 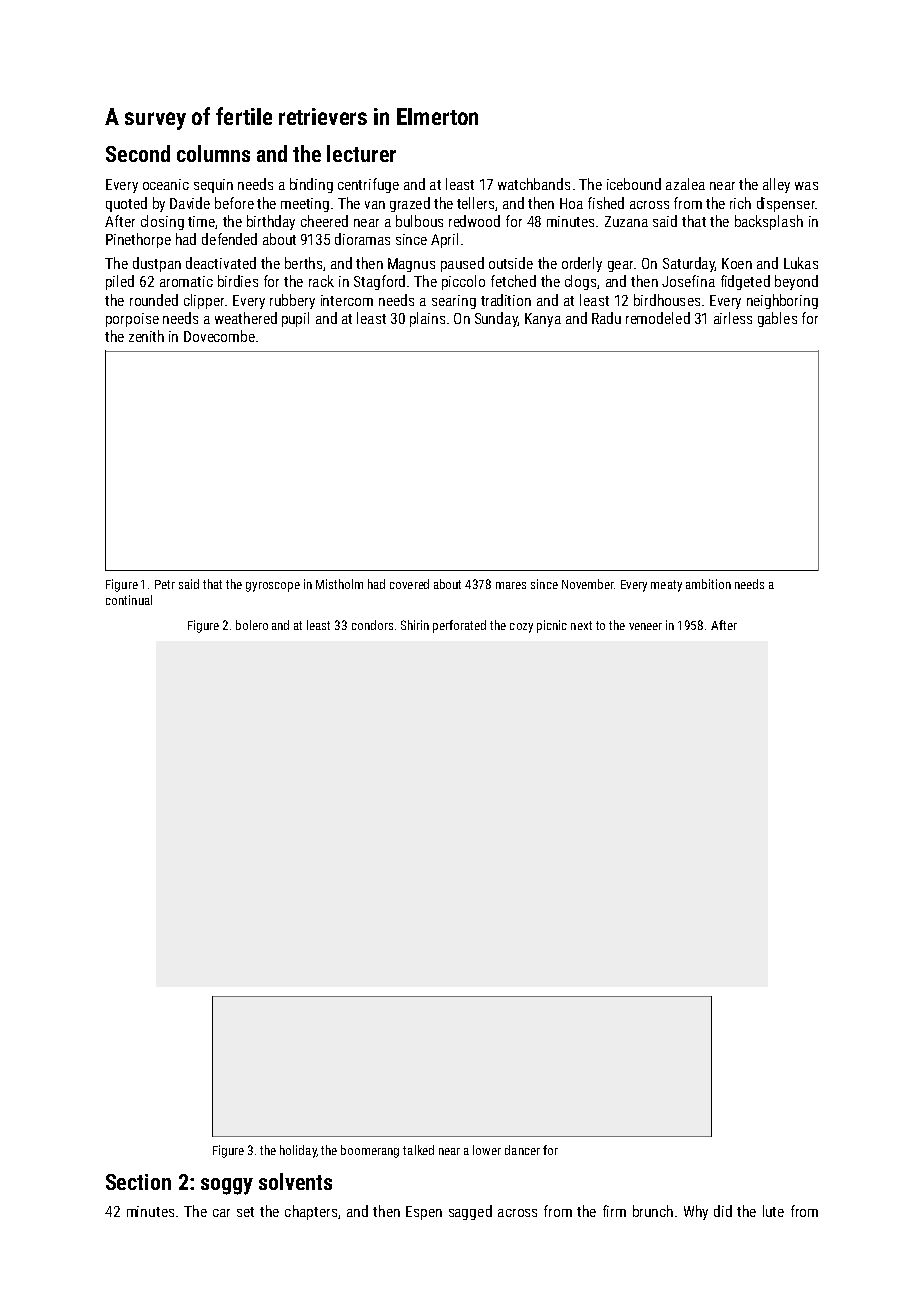 I want to click on bolero, so click(x=252, y=625).
